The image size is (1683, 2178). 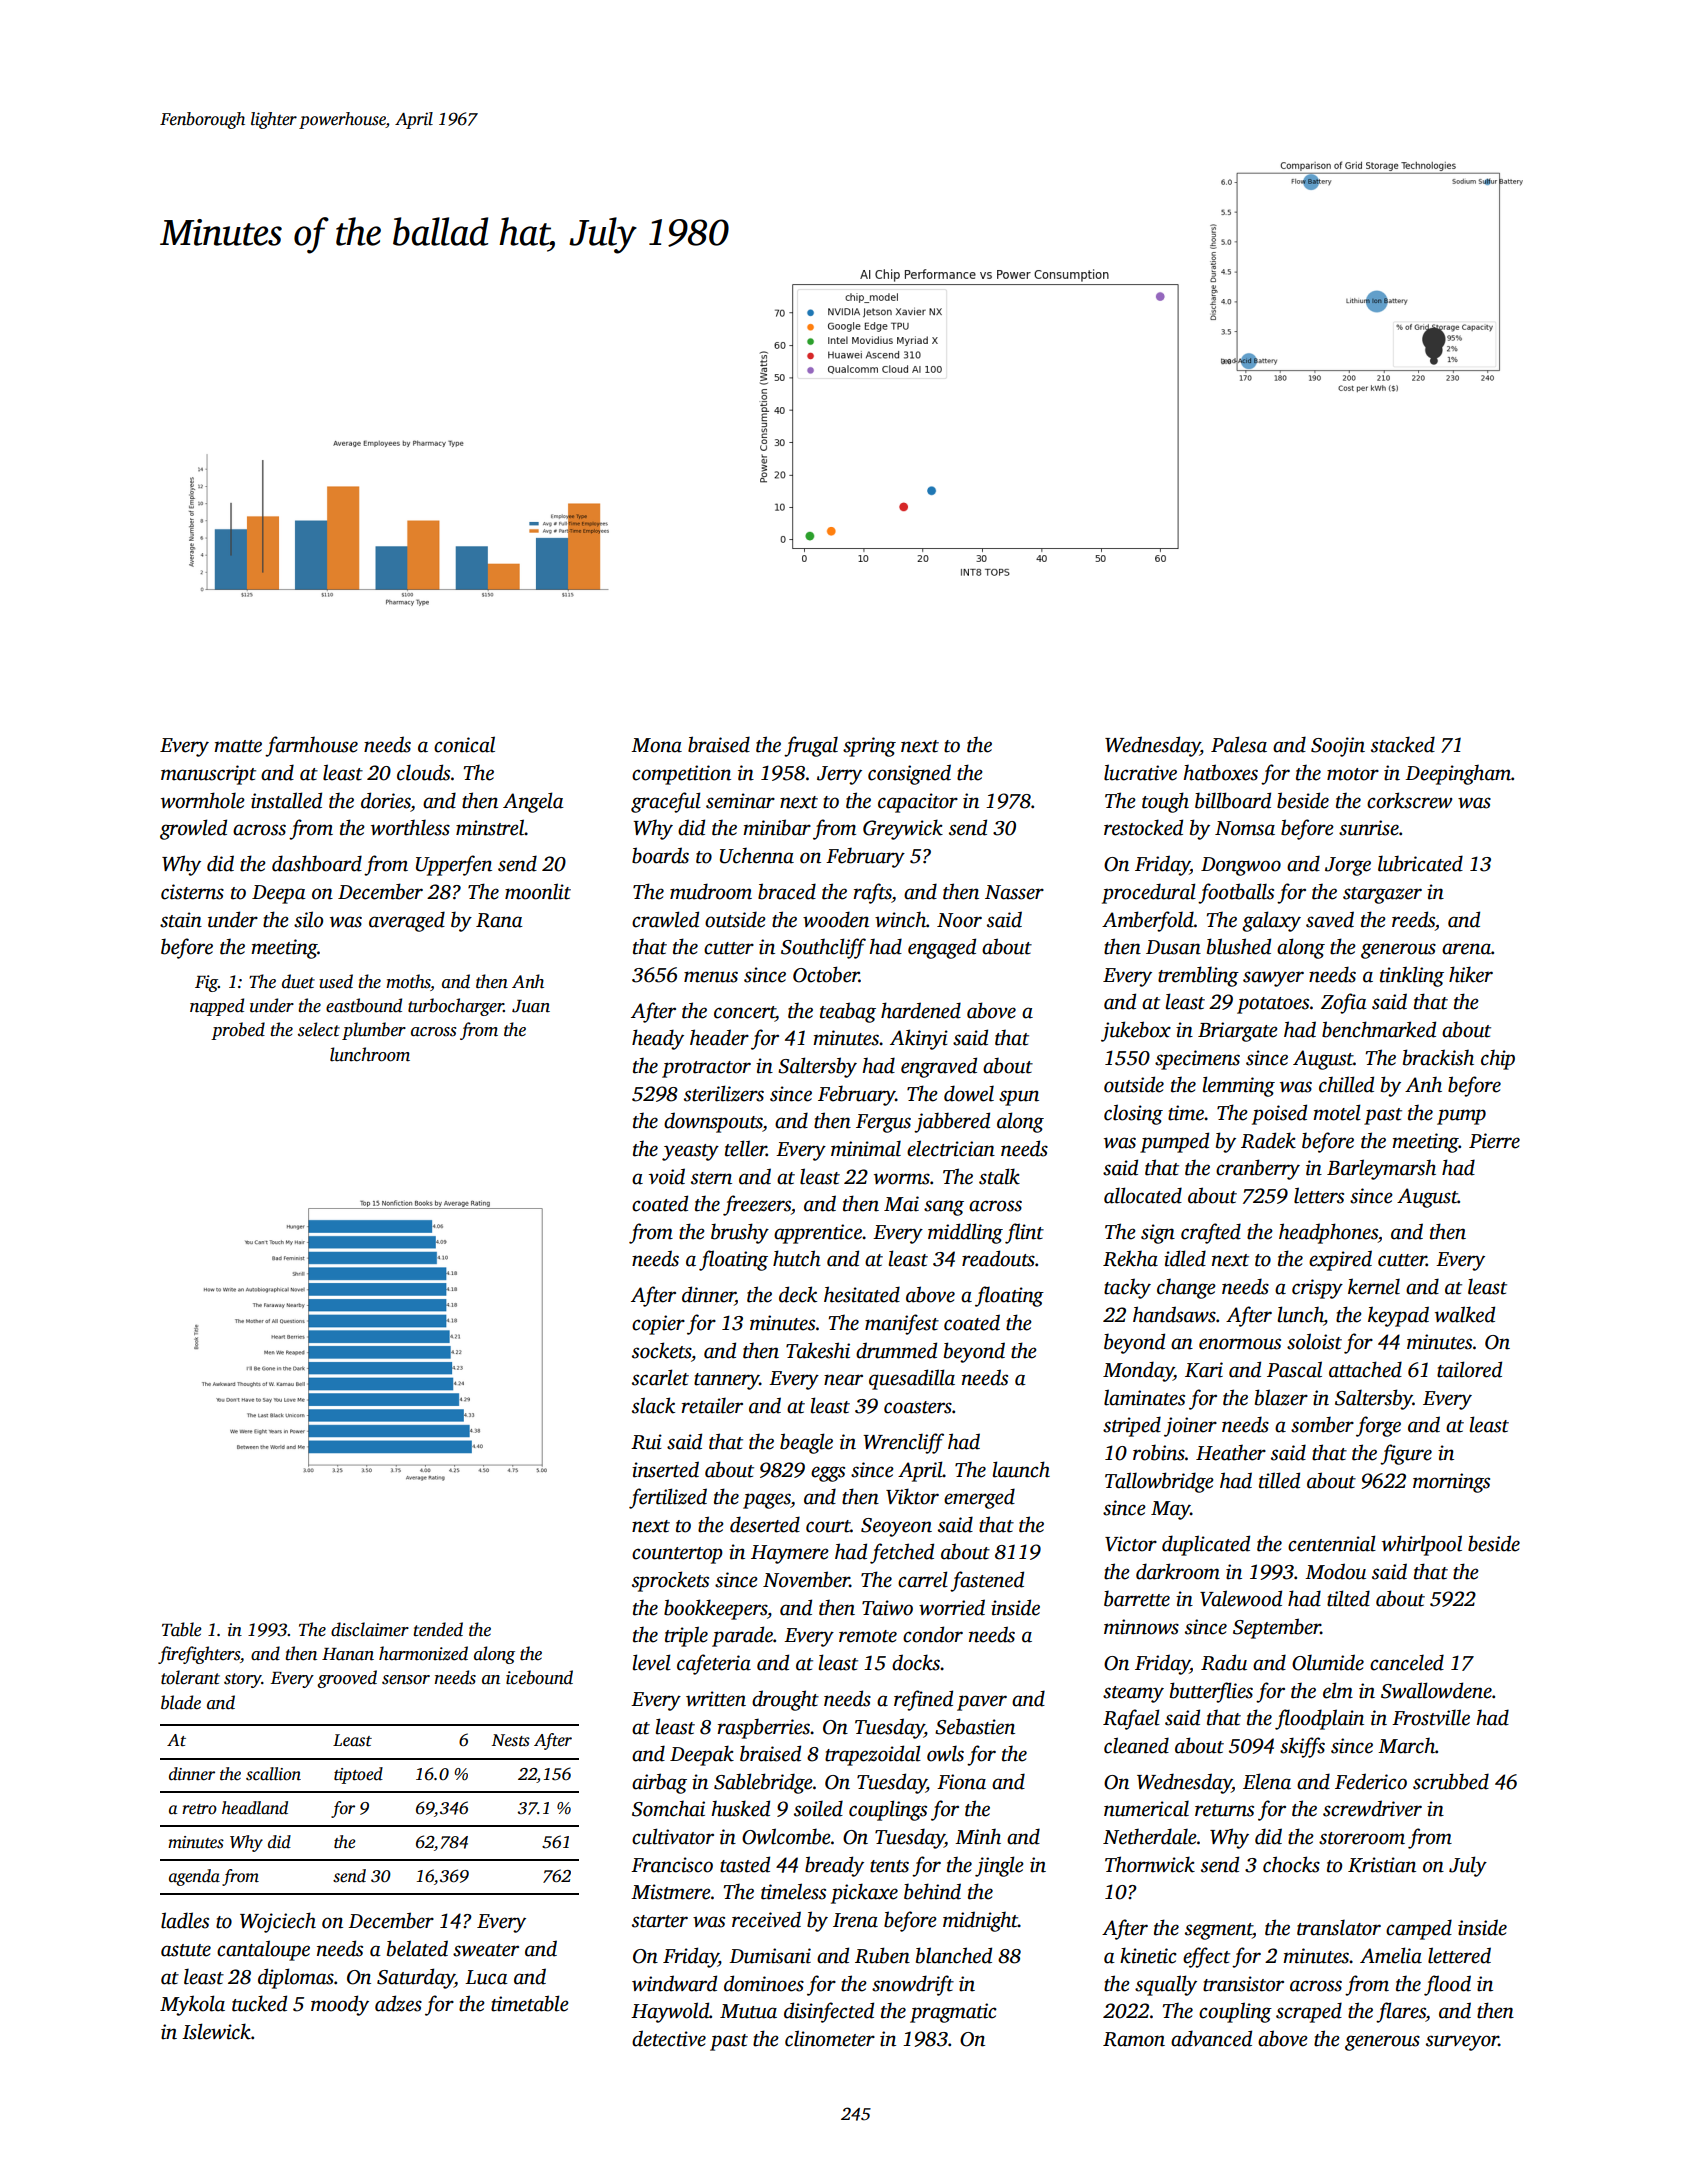 I want to click on motor, so click(x=1353, y=774).
